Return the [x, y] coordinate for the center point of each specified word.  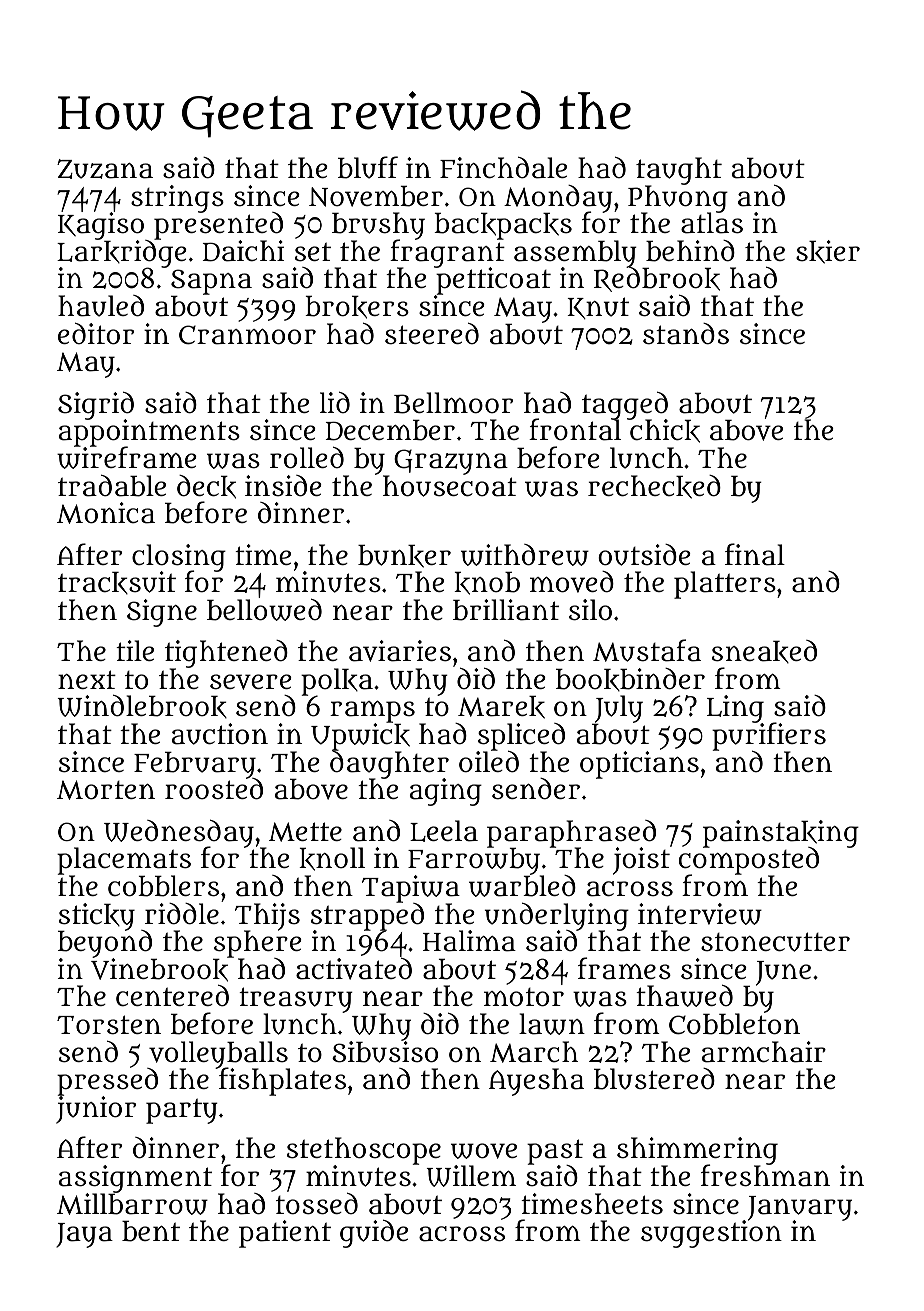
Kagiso [101, 226]
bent [151, 1231]
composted [749, 861]
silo [590, 610]
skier [828, 252]
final [755, 554]
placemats [124, 861]
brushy [378, 226]
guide [374, 1234]
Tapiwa [411, 889]
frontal [575, 430]
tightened [226, 654]
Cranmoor [247, 335]
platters [725, 585]
